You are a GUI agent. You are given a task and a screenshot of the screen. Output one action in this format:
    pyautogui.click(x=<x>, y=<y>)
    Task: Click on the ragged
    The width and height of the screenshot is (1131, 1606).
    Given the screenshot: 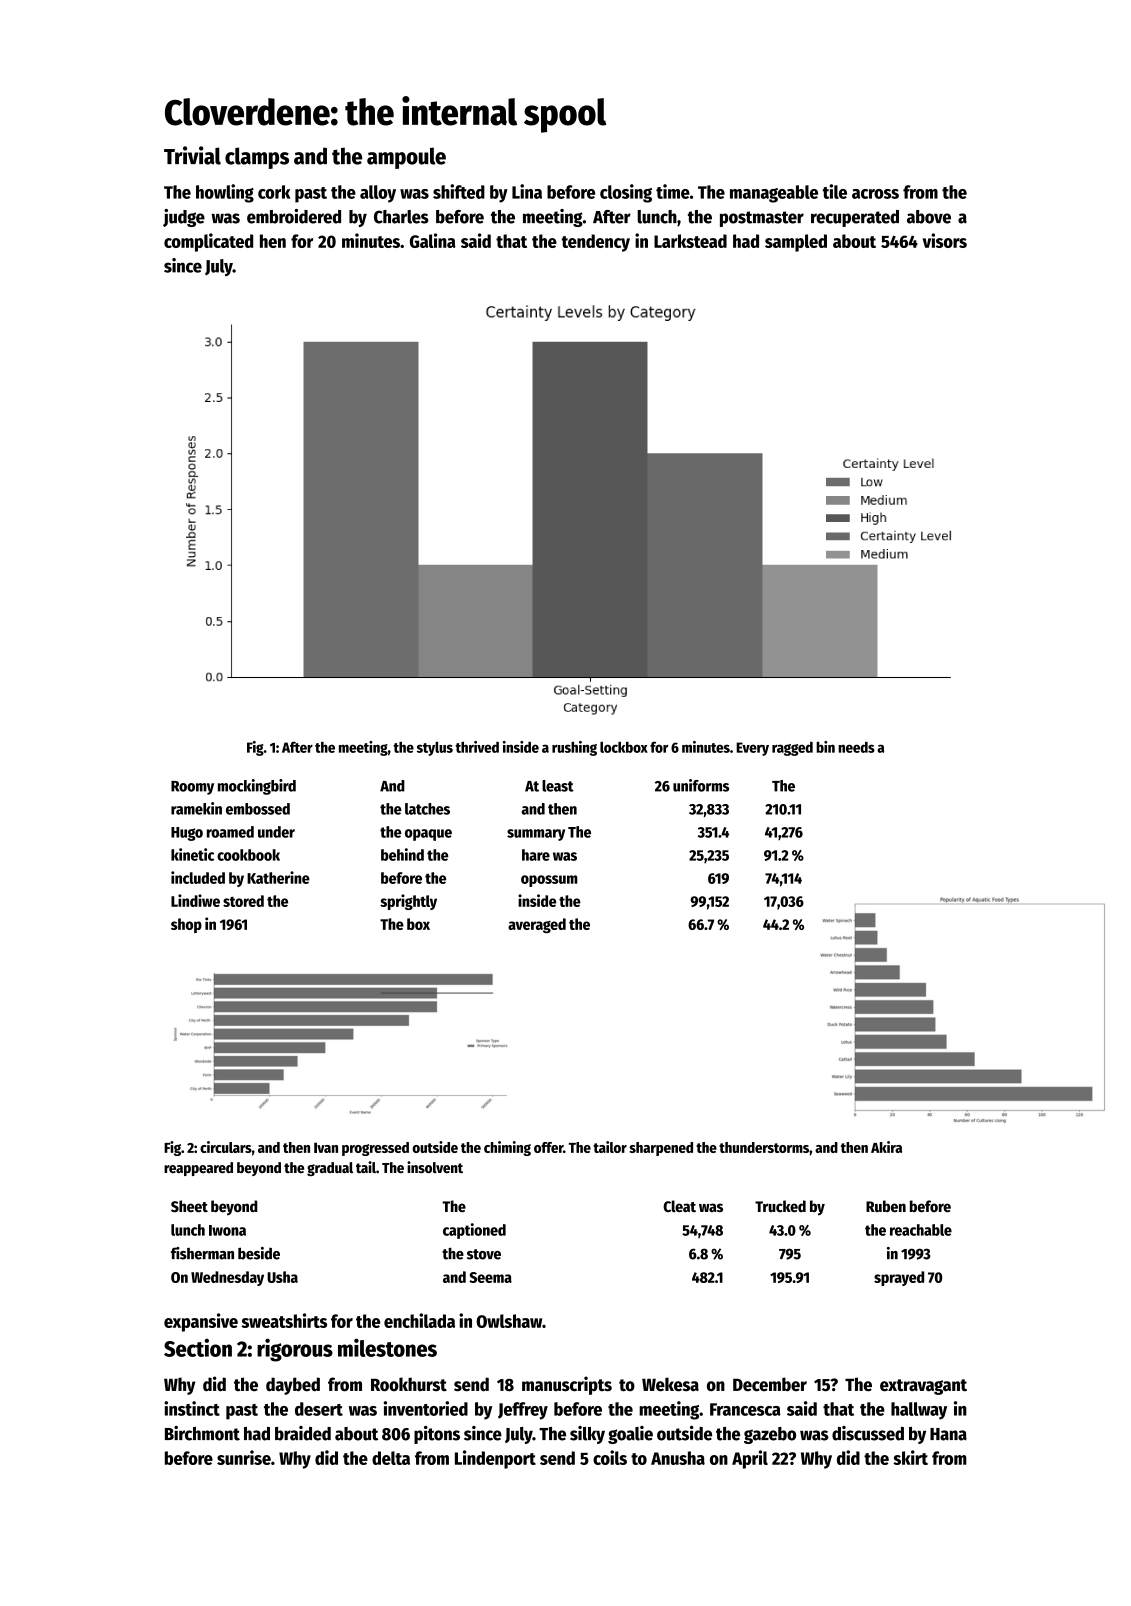 What is the action you would take?
    pyautogui.click(x=792, y=749)
